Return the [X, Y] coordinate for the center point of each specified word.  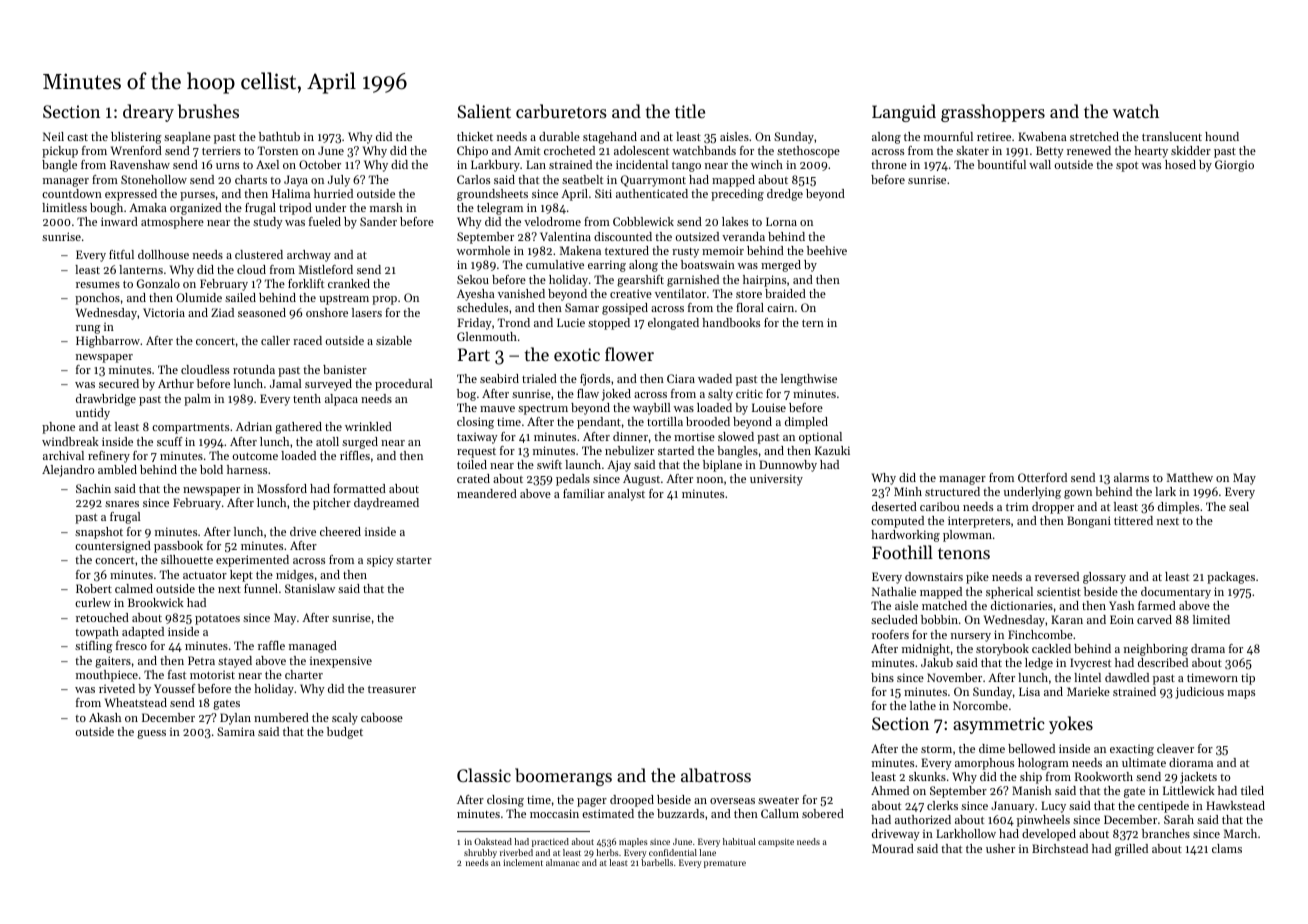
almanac [563, 862]
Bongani [1089, 522]
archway [309, 256]
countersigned [113, 547]
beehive [827, 250]
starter [414, 560]
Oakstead [493, 841]
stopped [609, 324]
